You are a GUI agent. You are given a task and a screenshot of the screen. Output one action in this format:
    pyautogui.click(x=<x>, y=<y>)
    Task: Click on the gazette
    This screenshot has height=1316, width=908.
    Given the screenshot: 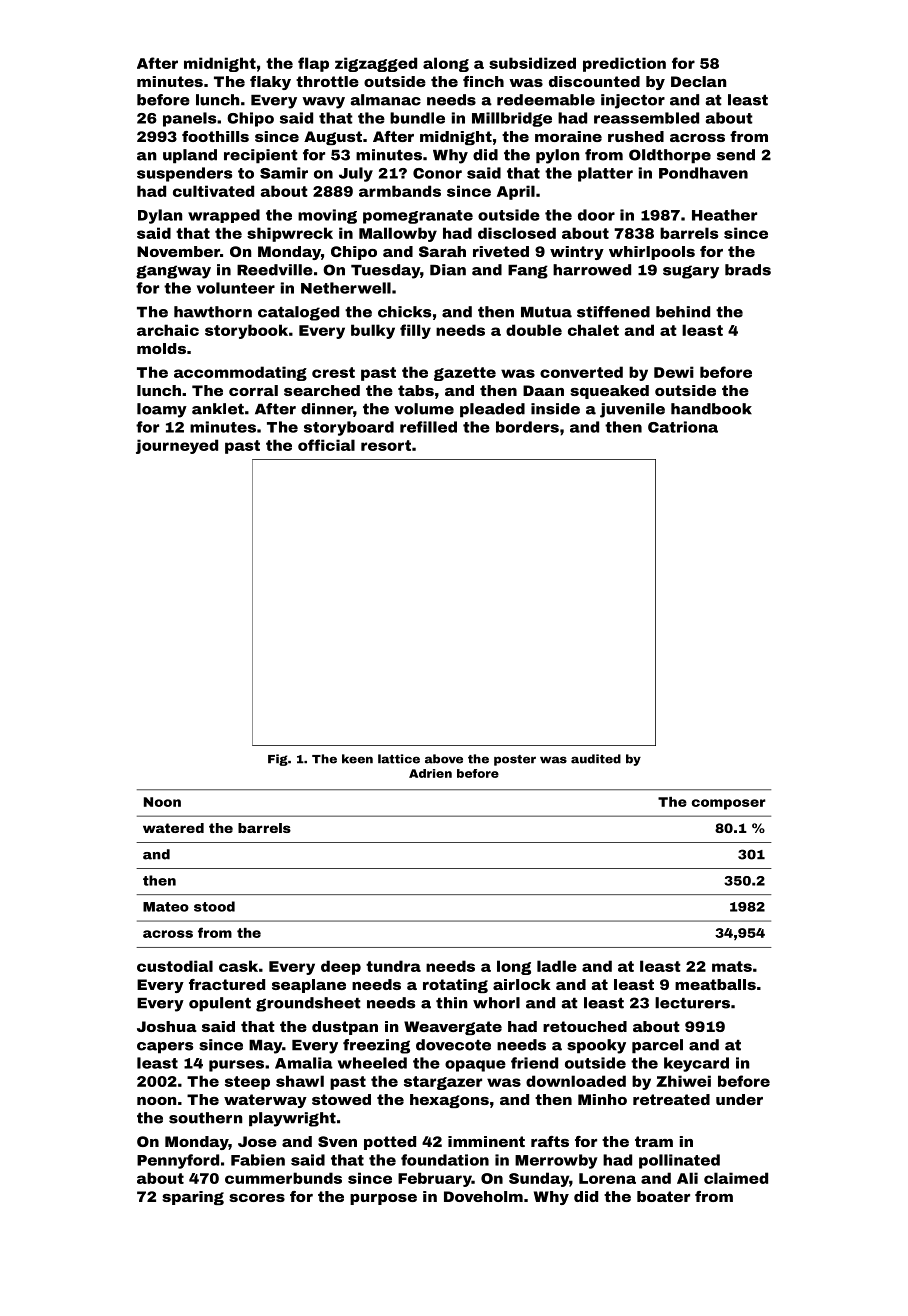 What is the action you would take?
    pyautogui.click(x=465, y=374)
